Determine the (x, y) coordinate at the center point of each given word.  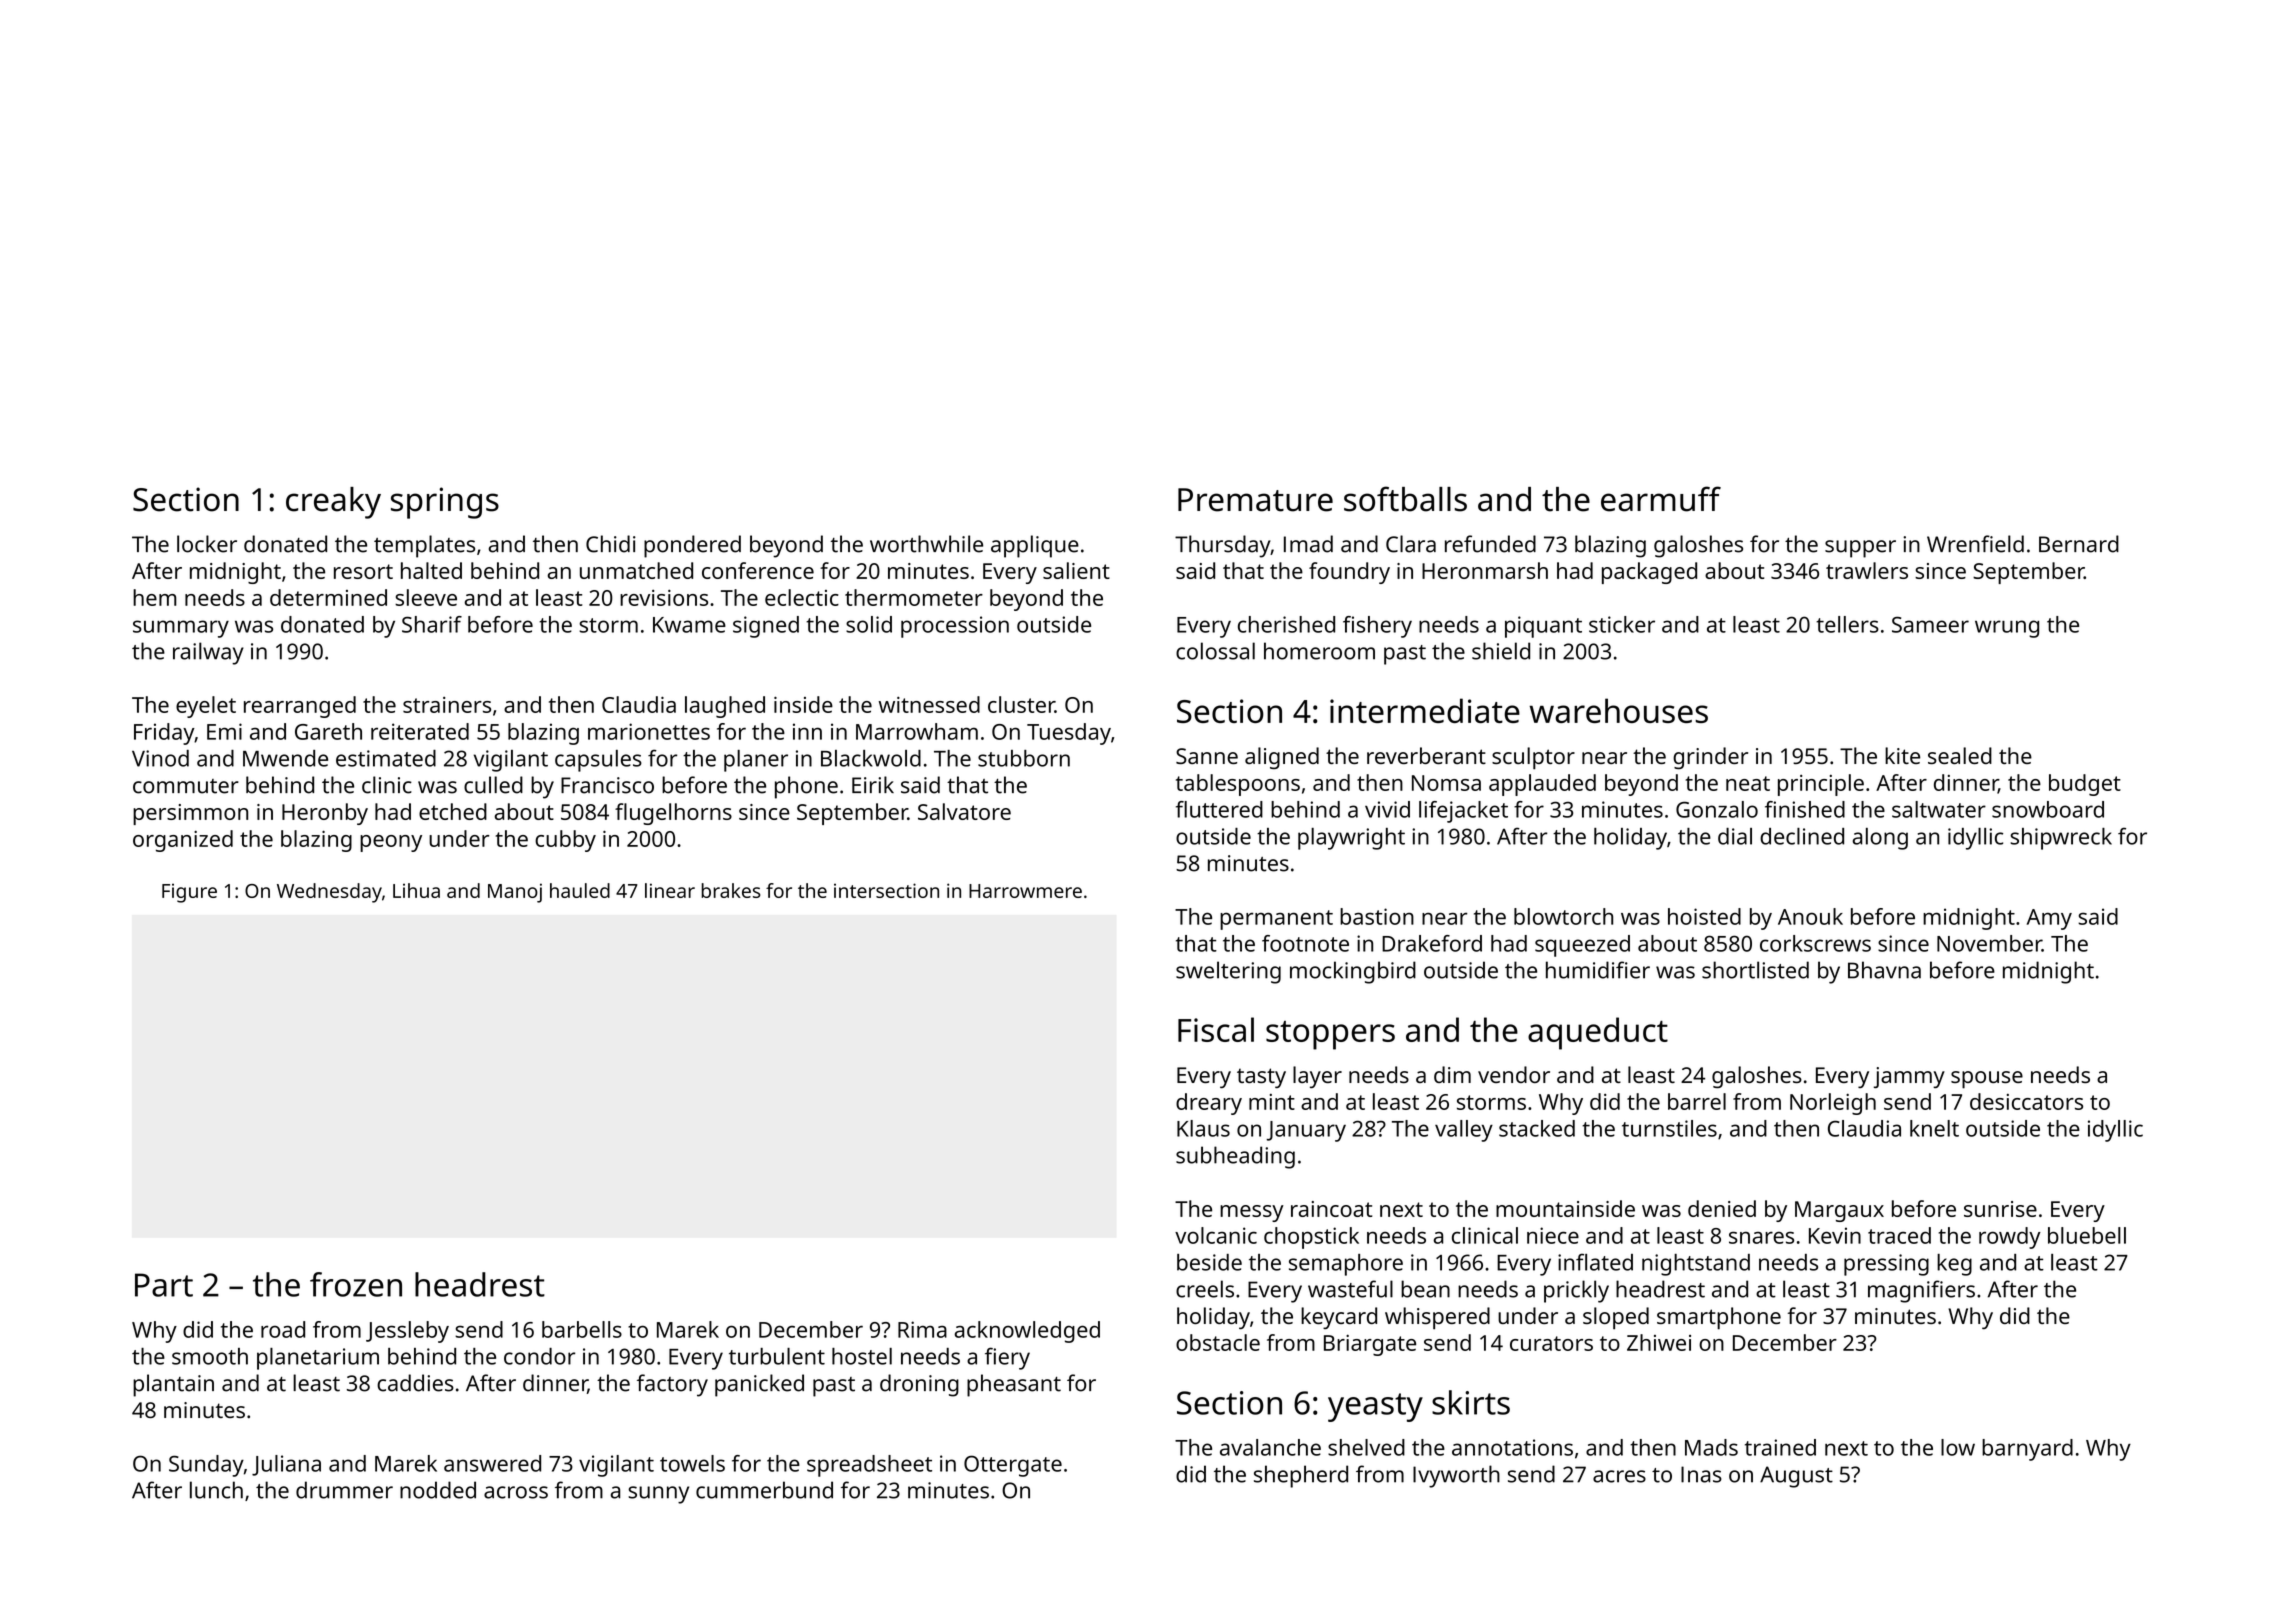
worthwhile (926, 544)
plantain (173, 1385)
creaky (333, 503)
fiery (1007, 1358)
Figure (189, 893)
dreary (1209, 1104)
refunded (1490, 544)
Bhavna (1884, 970)
